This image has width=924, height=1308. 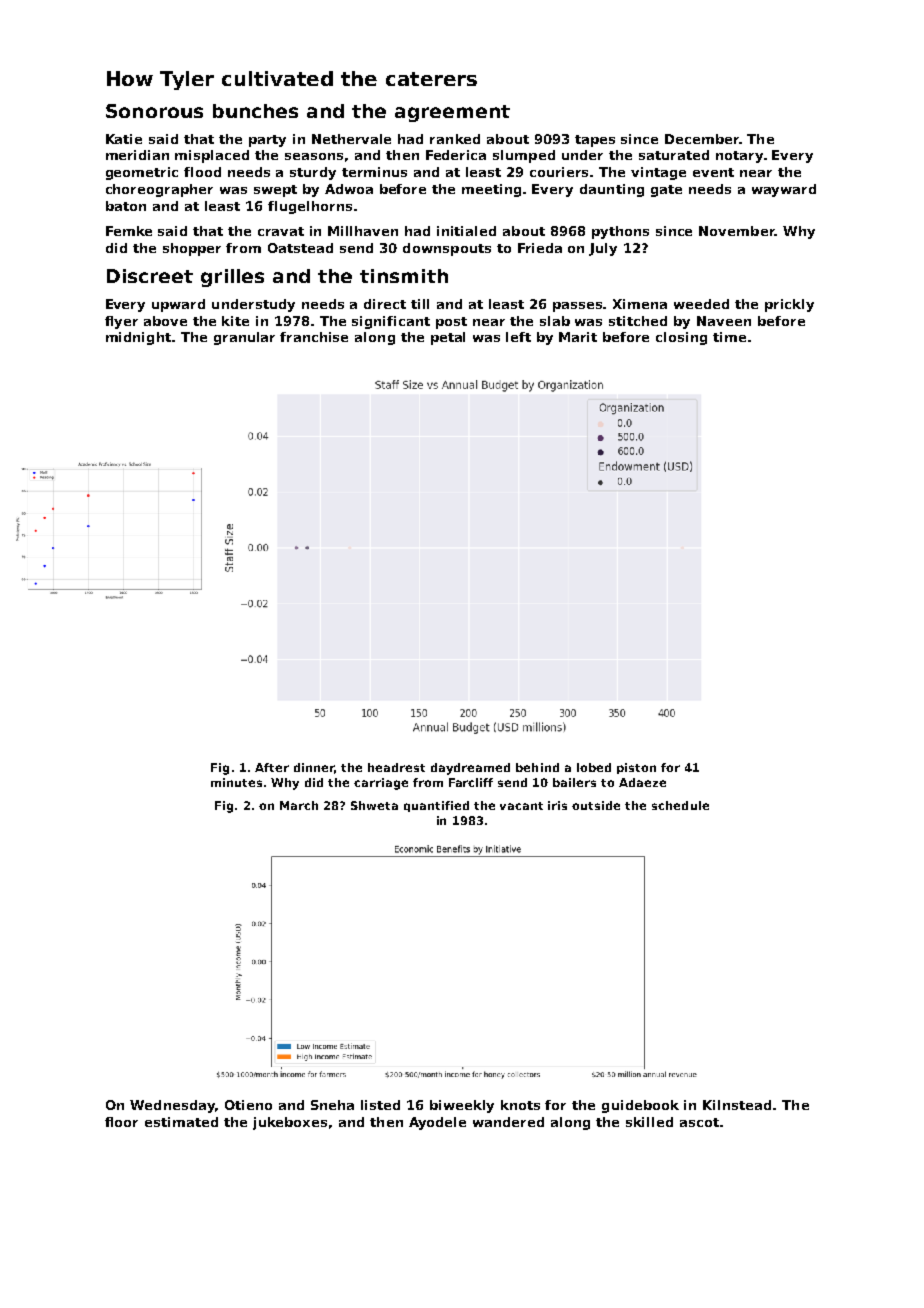 I want to click on left, so click(x=518, y=337).
